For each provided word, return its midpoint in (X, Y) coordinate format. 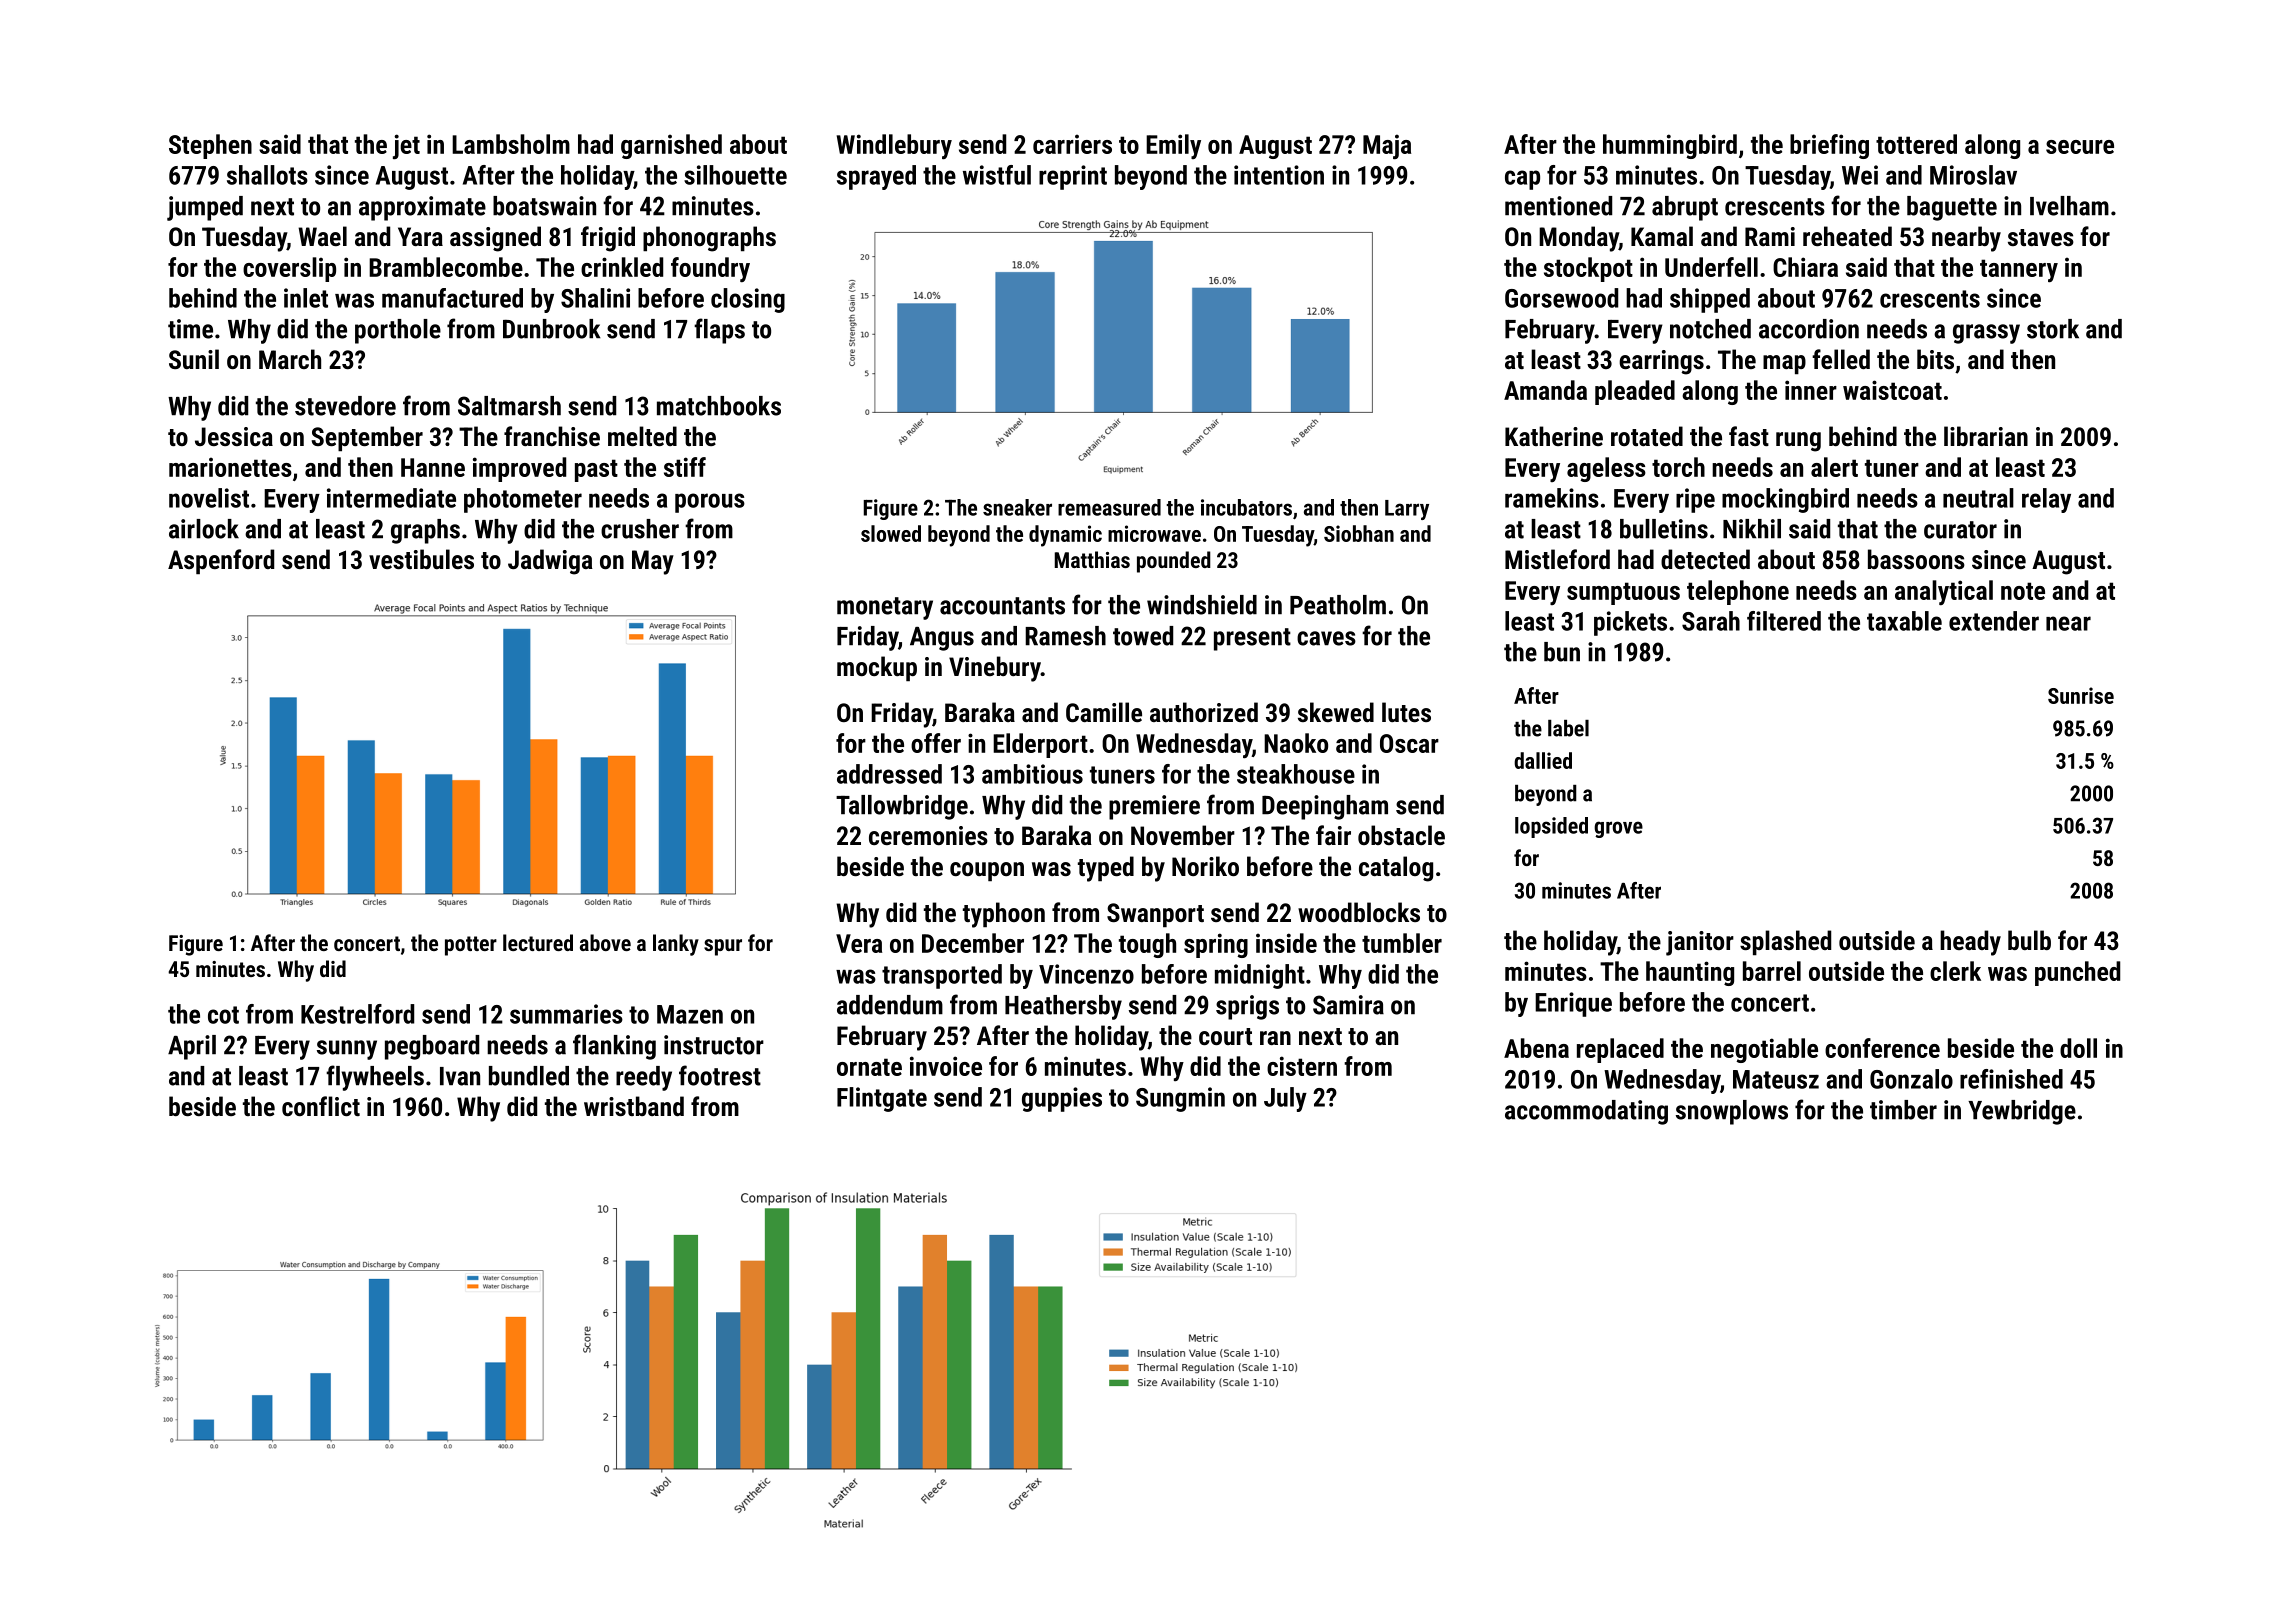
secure (2080, 147)
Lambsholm (511, 144)
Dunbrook (552, 329)
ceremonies (928, 835)
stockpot (1588, 269)
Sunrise (2081, 695)
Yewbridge (2022, 1112)
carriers (1072, 144)
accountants (1002, 606)
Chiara (1805, 267)
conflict (321, 1106)
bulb (2029, 940)
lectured (538, 942)
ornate (869, 1067)
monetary (885, 608)
